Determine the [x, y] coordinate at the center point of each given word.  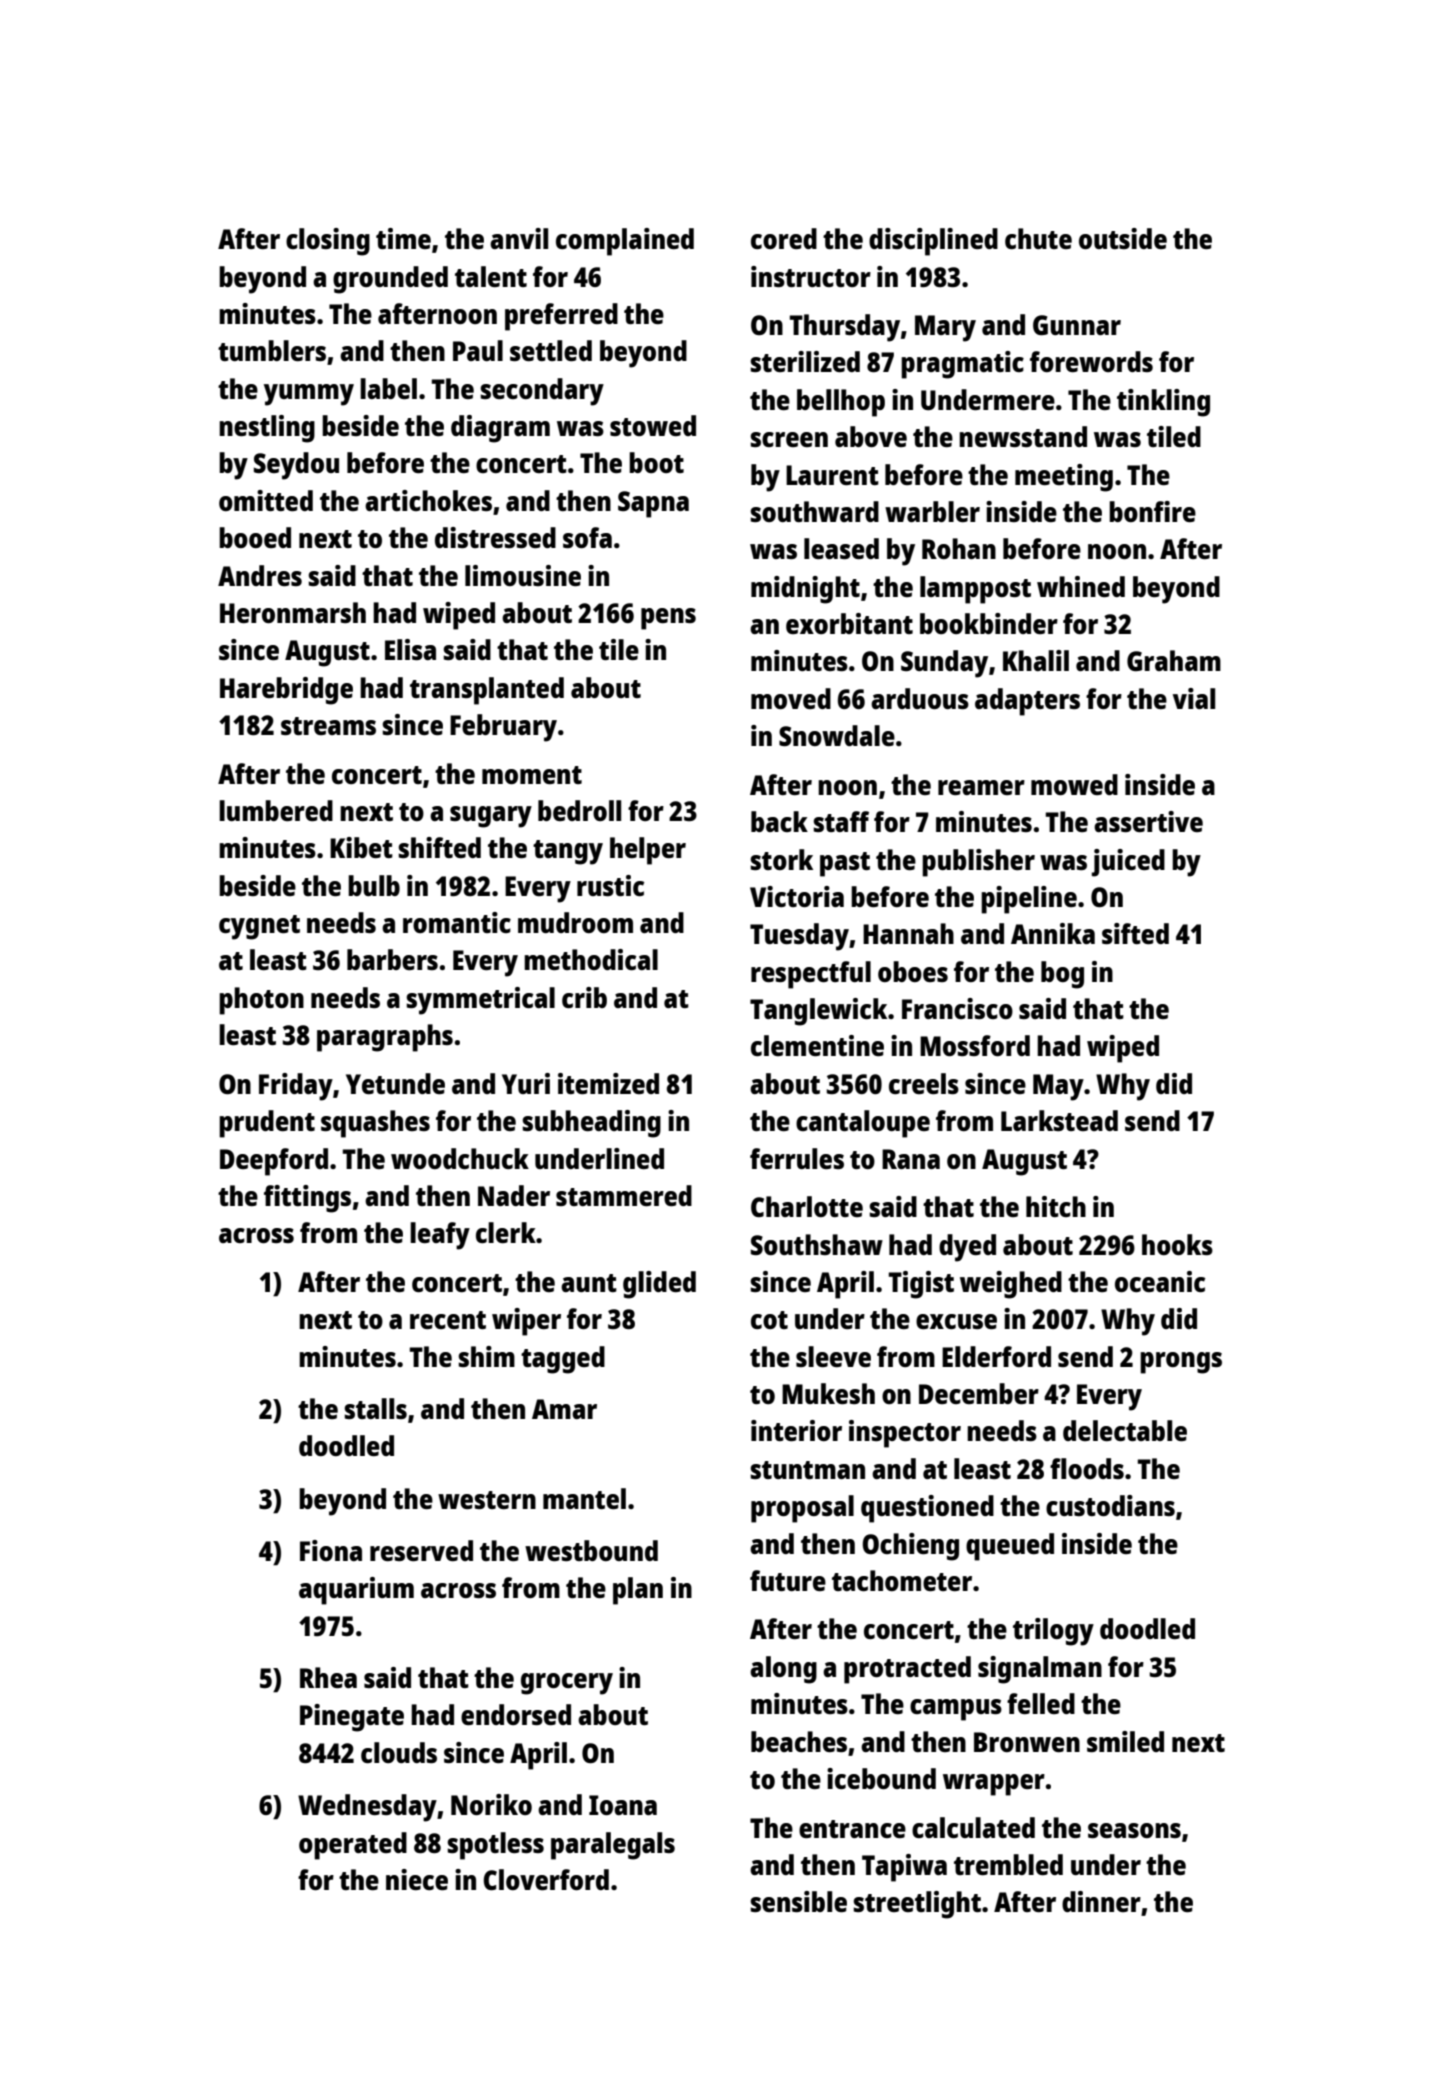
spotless [495, 1846]
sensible [798, 1901]
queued [1010, 1547]
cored [784, 238]
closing [328, 242]
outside [1123, 238]
